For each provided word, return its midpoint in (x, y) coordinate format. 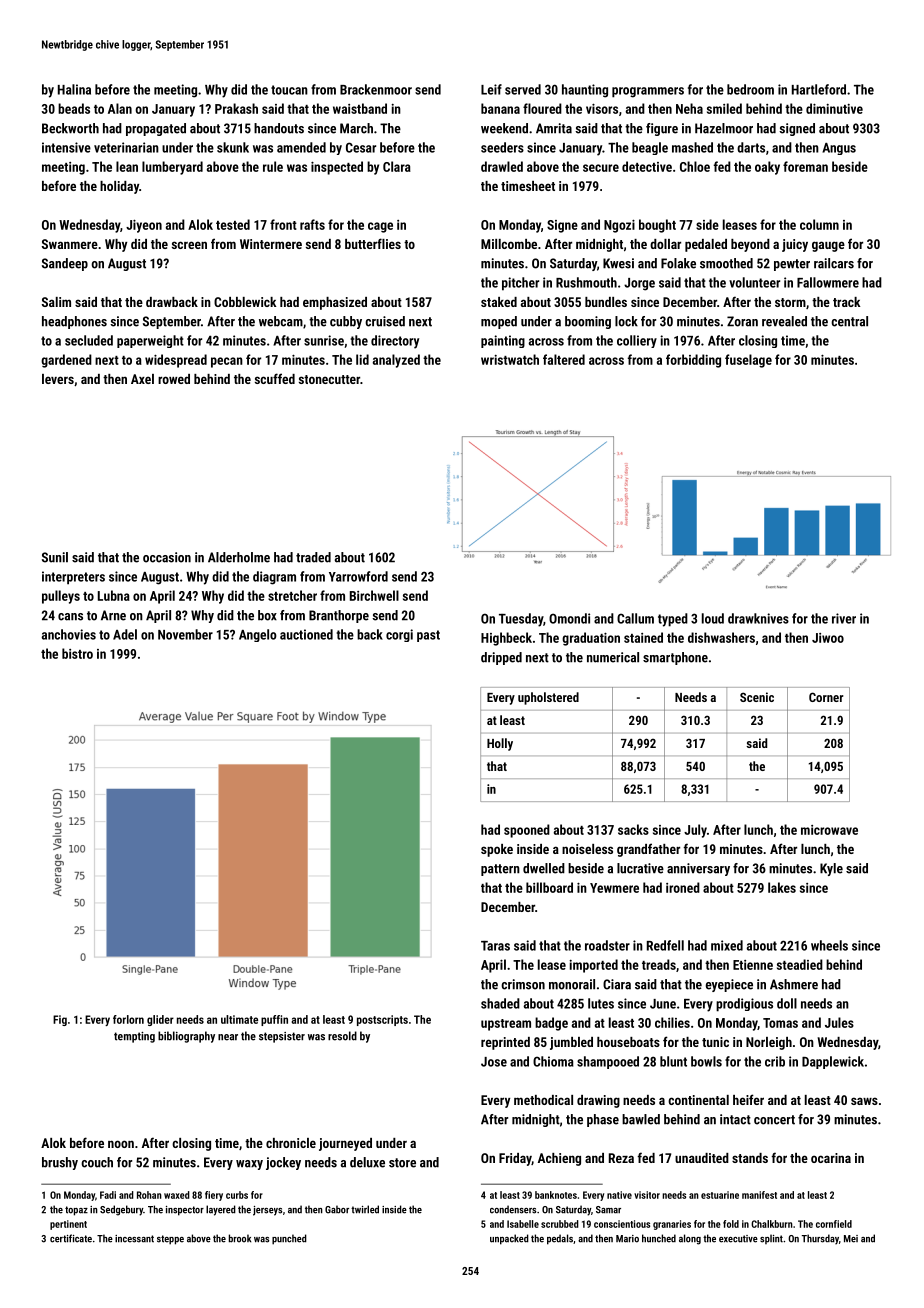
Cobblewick (245, 302)
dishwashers (721, 637)
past (428, 636)
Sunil (55, 557)
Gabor (337, 1209)
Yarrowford (358, 576)
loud (713, 618)
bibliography (186, 1037)
